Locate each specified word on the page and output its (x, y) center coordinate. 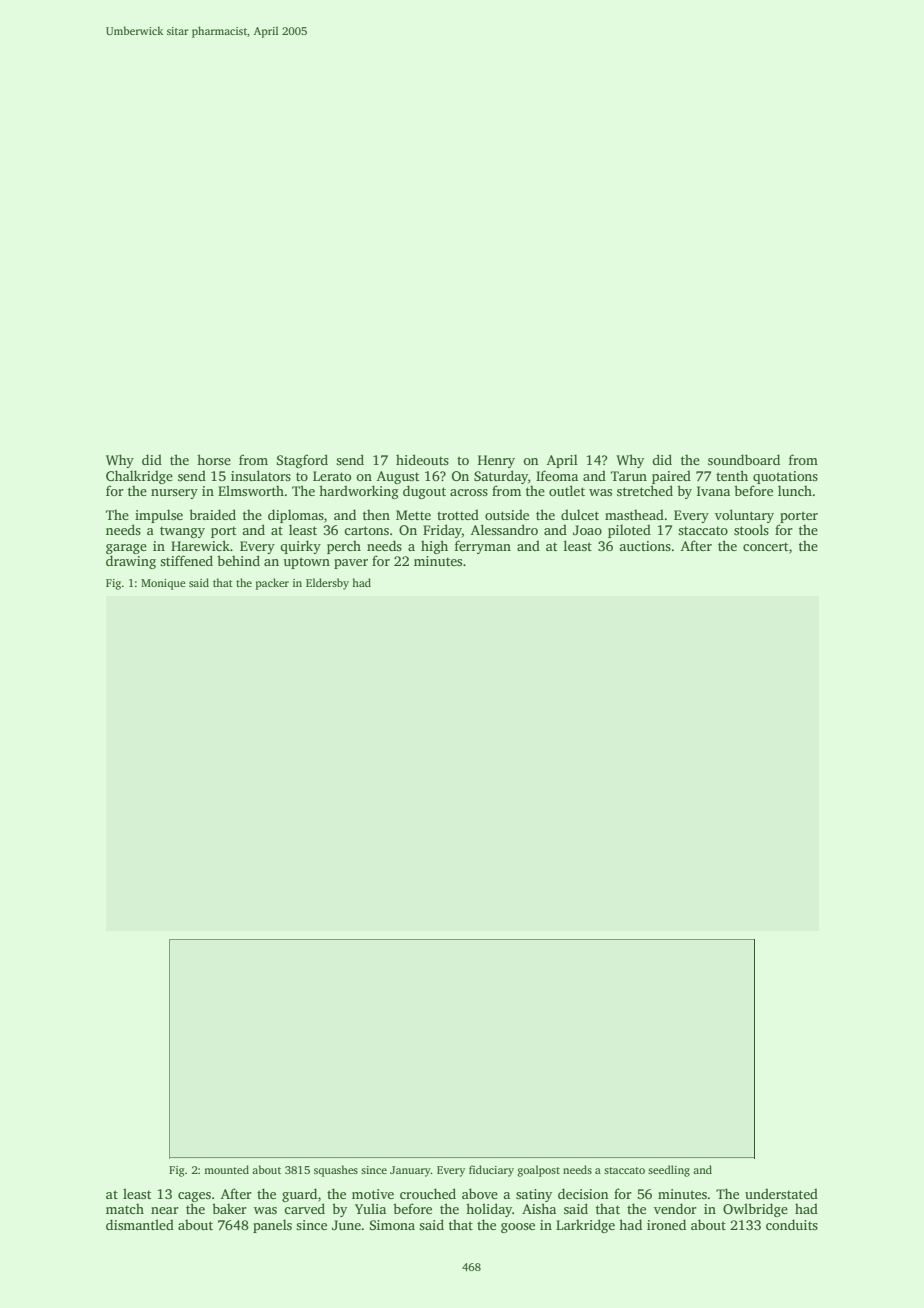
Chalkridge (139, 477)
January (410, 1171)
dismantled (140, 1224)
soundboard (744, 459)
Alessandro (504, 529)
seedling (669, 1171)
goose (518, 1228)
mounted (226, 1169)
